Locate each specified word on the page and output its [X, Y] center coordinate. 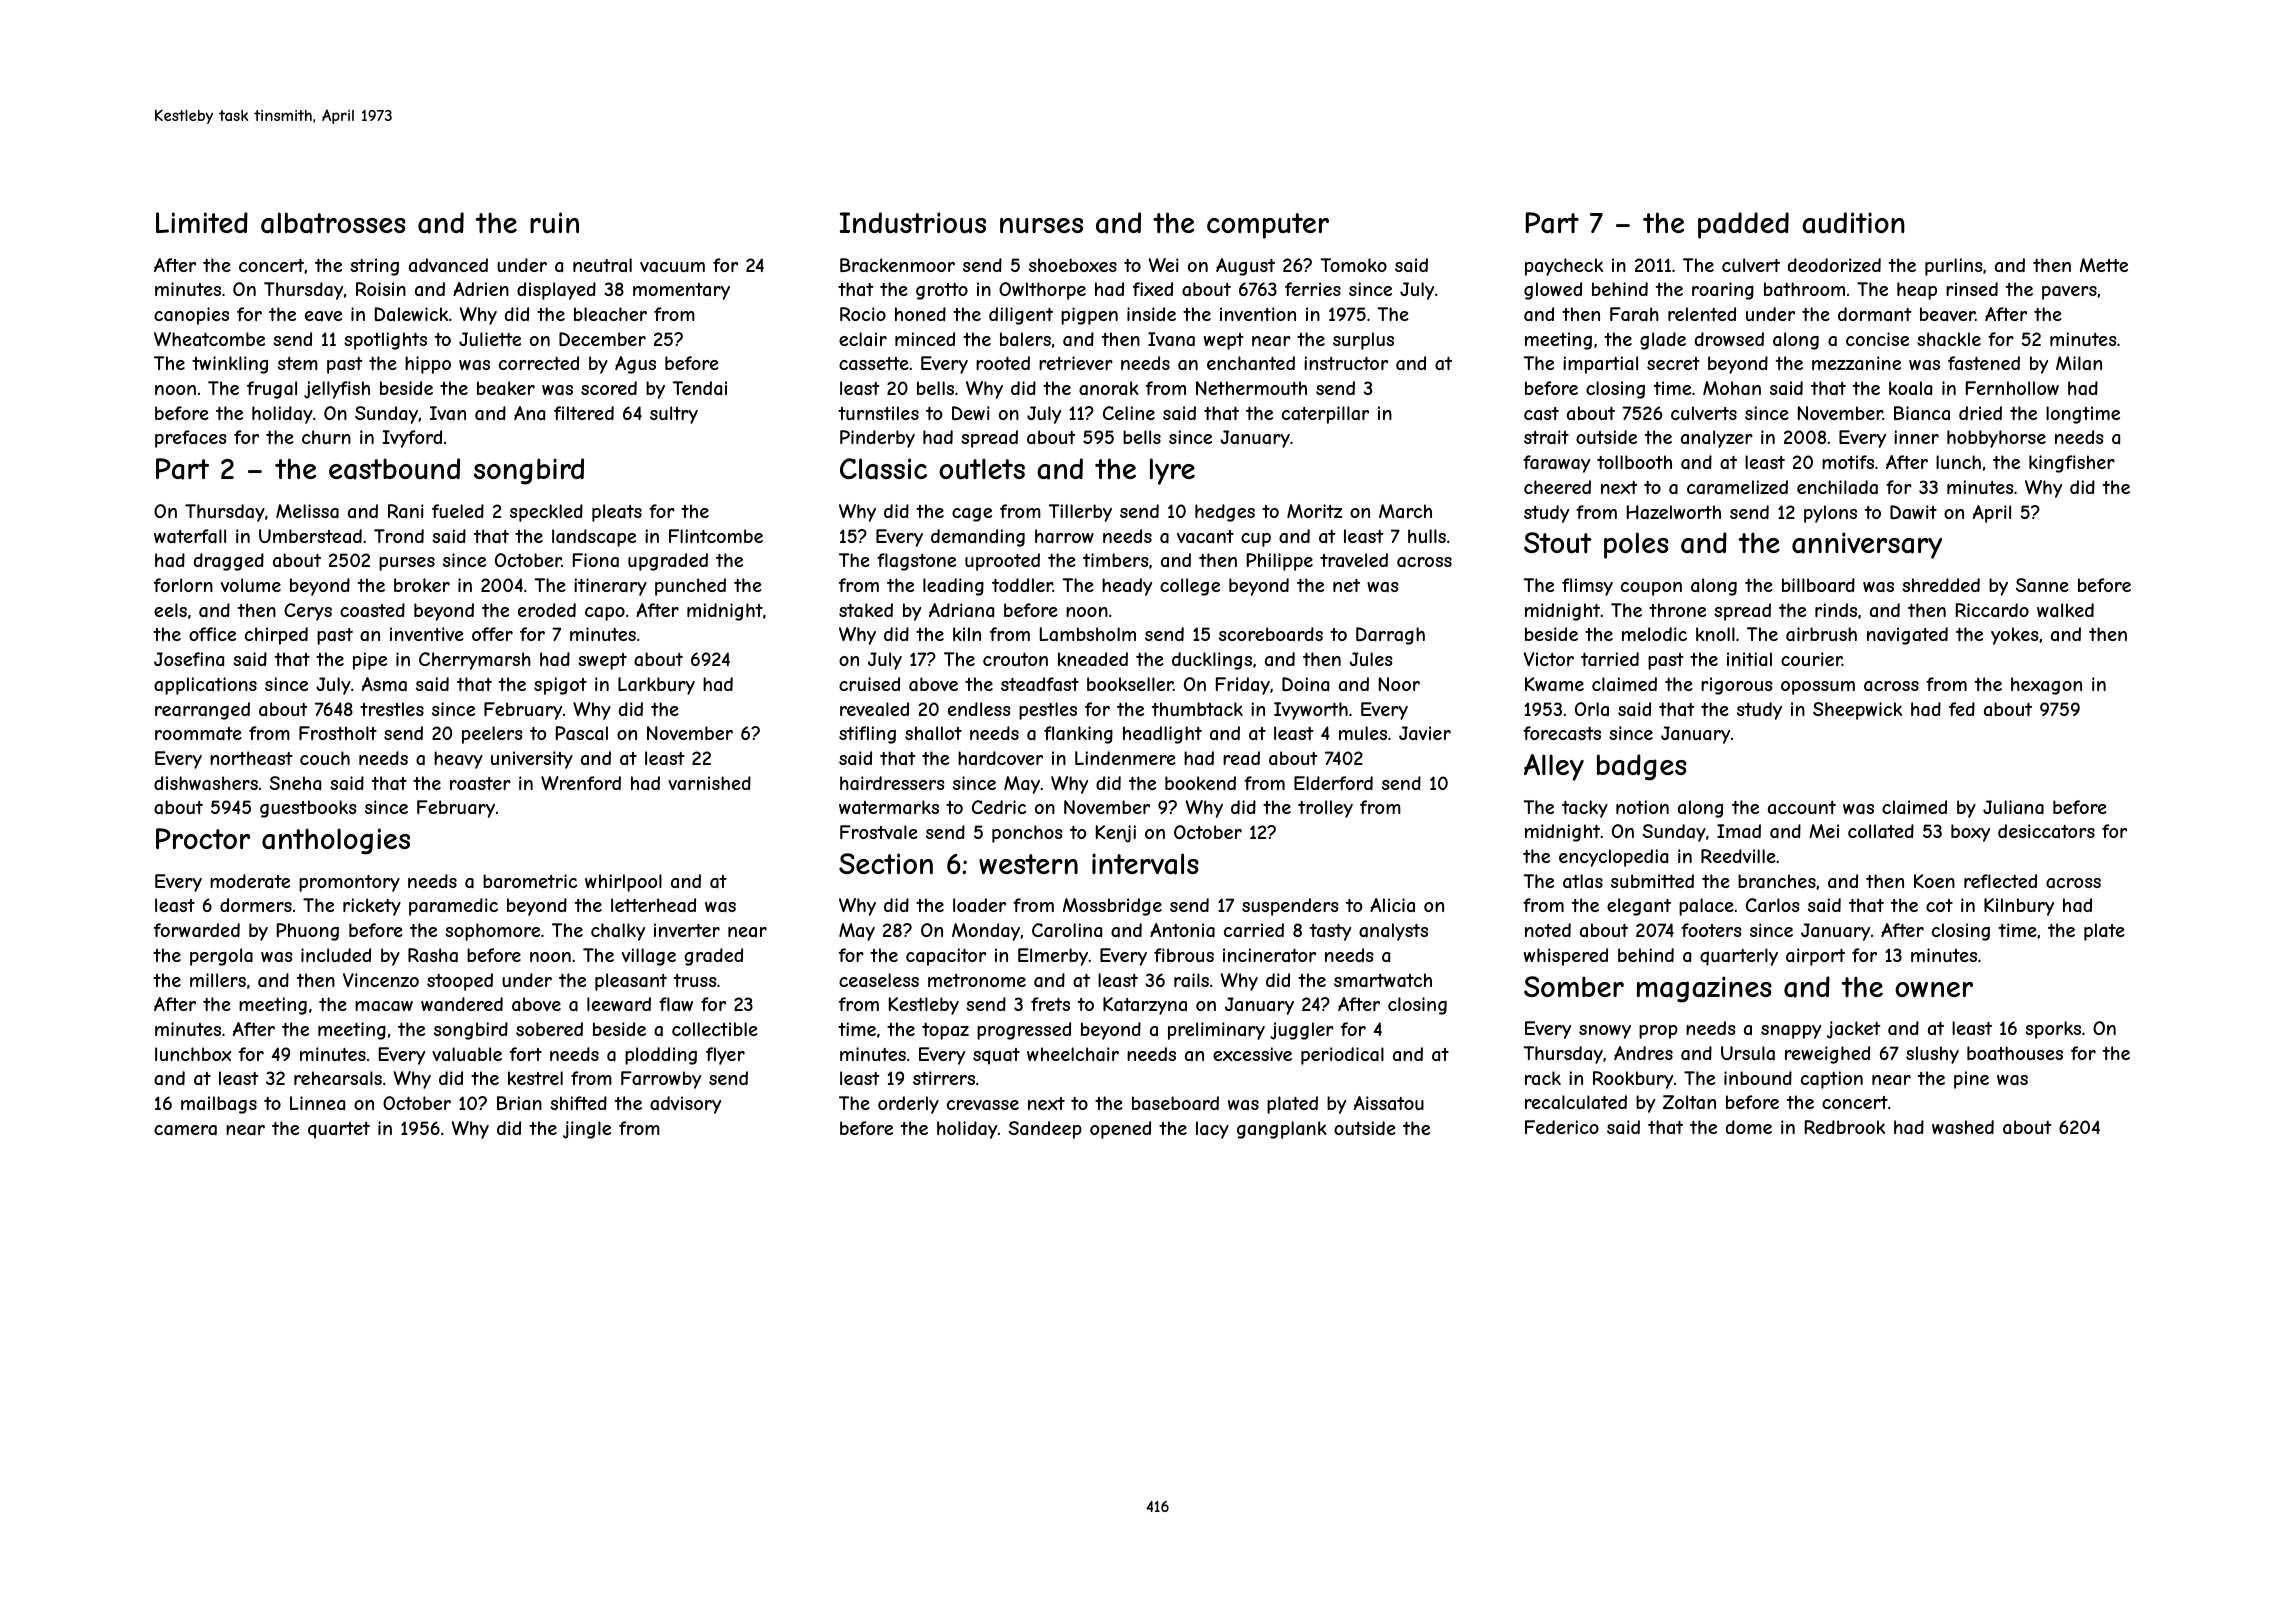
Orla [1592, 709]
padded [1743, 225]
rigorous [1737, 686]
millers [218, 980]
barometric [530, 881]
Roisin [381, 289]
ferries [1313, 289]
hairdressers [892, 783]
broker [422, 585]
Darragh [1390, 636]
